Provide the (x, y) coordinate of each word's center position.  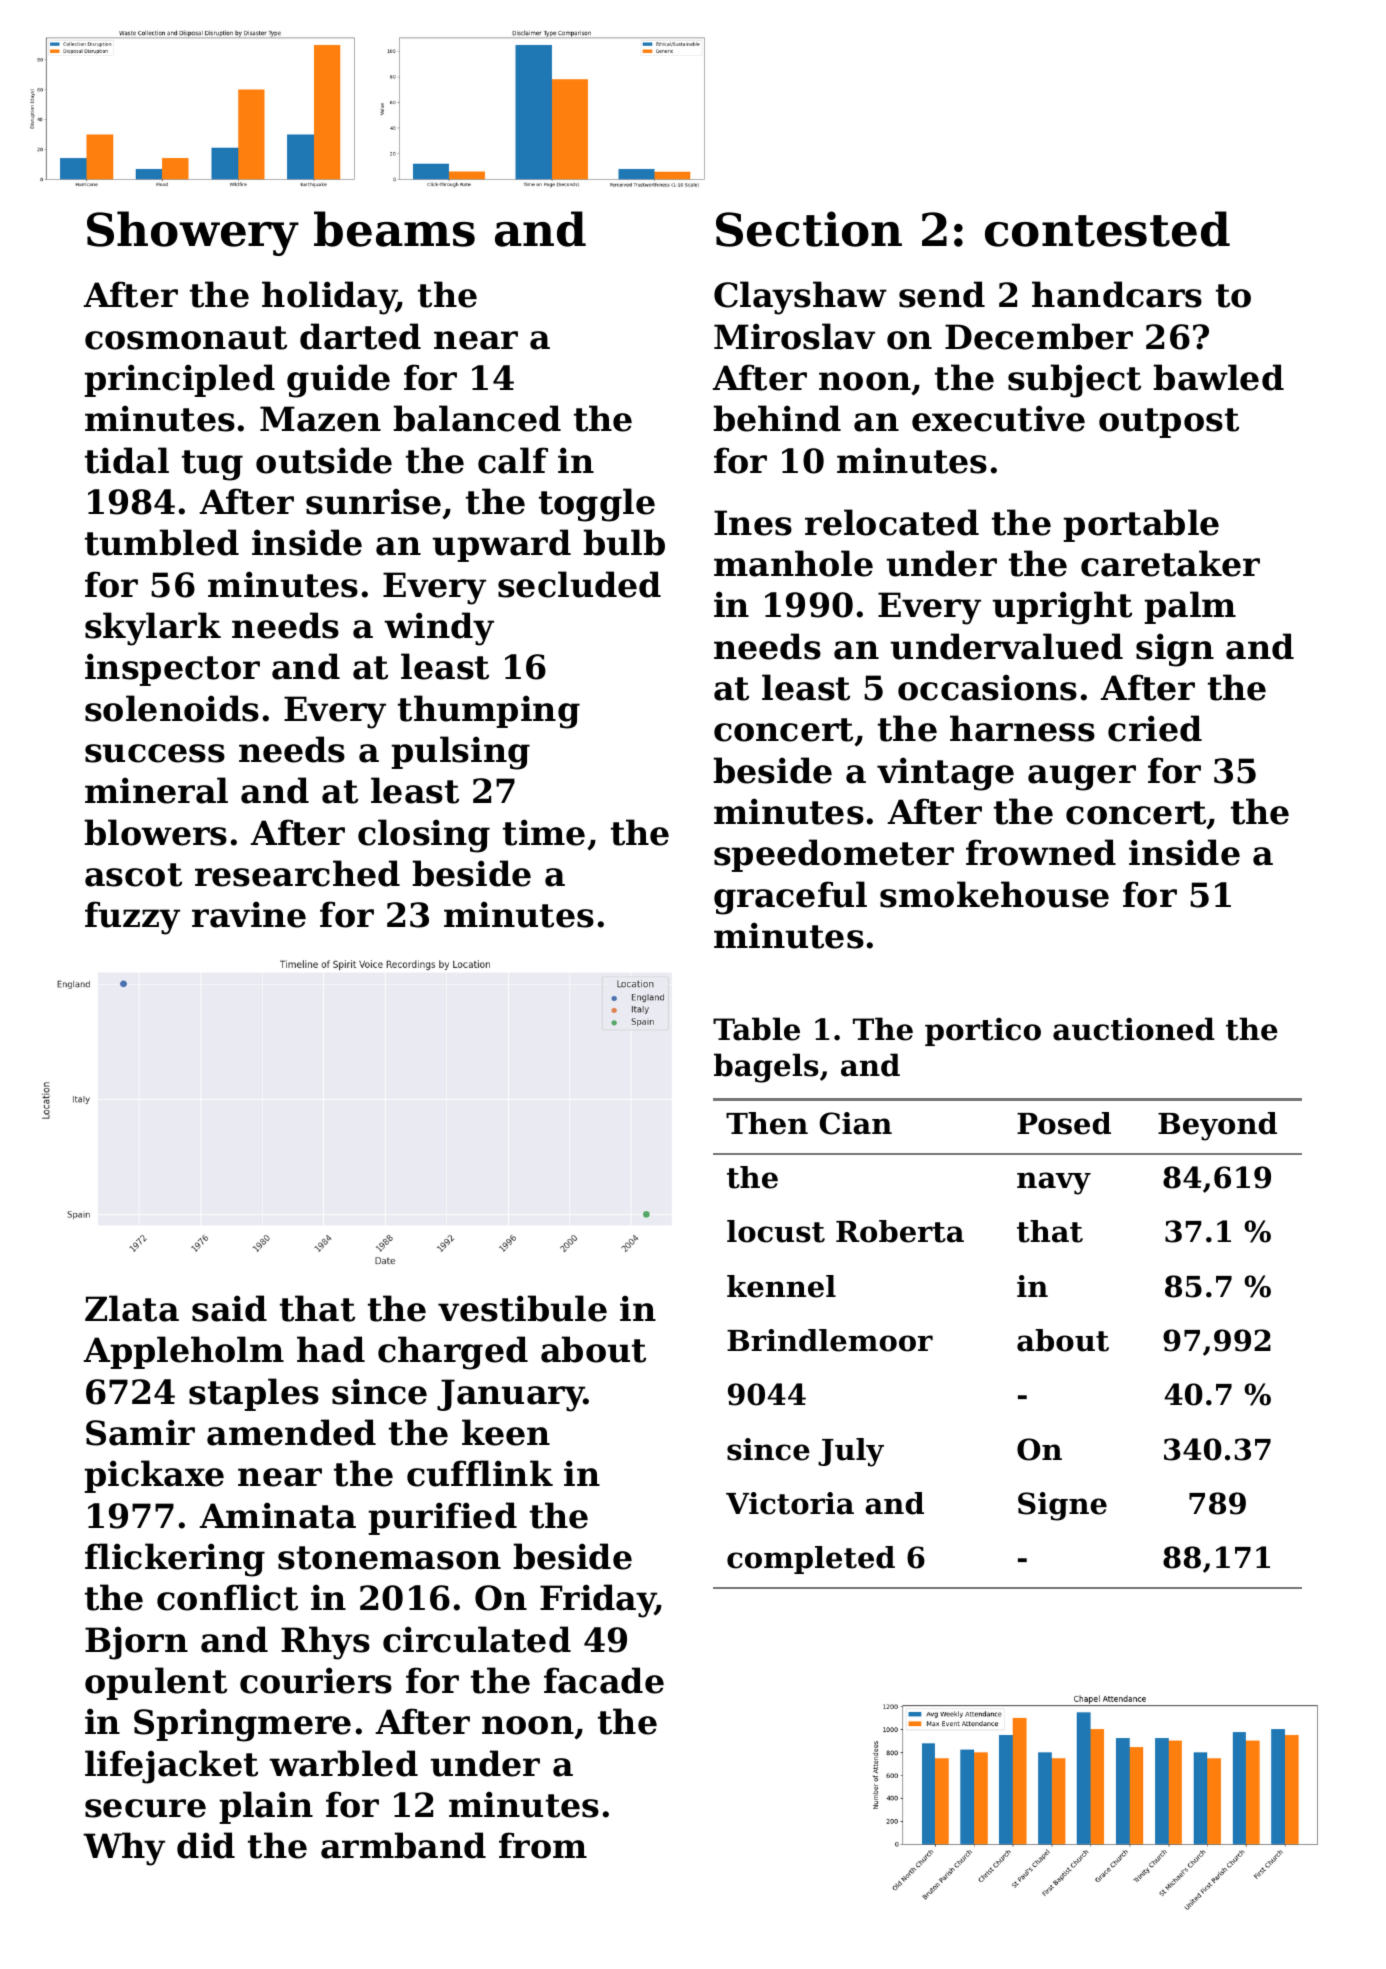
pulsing (460, 753)
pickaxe (154, 1476)
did (206, 1845)
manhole (793, 563)
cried (1155, 728)
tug (212, 465)
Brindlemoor (830, 1340)
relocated (892, 522)
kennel (781, 1286)
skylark (153, 629)
